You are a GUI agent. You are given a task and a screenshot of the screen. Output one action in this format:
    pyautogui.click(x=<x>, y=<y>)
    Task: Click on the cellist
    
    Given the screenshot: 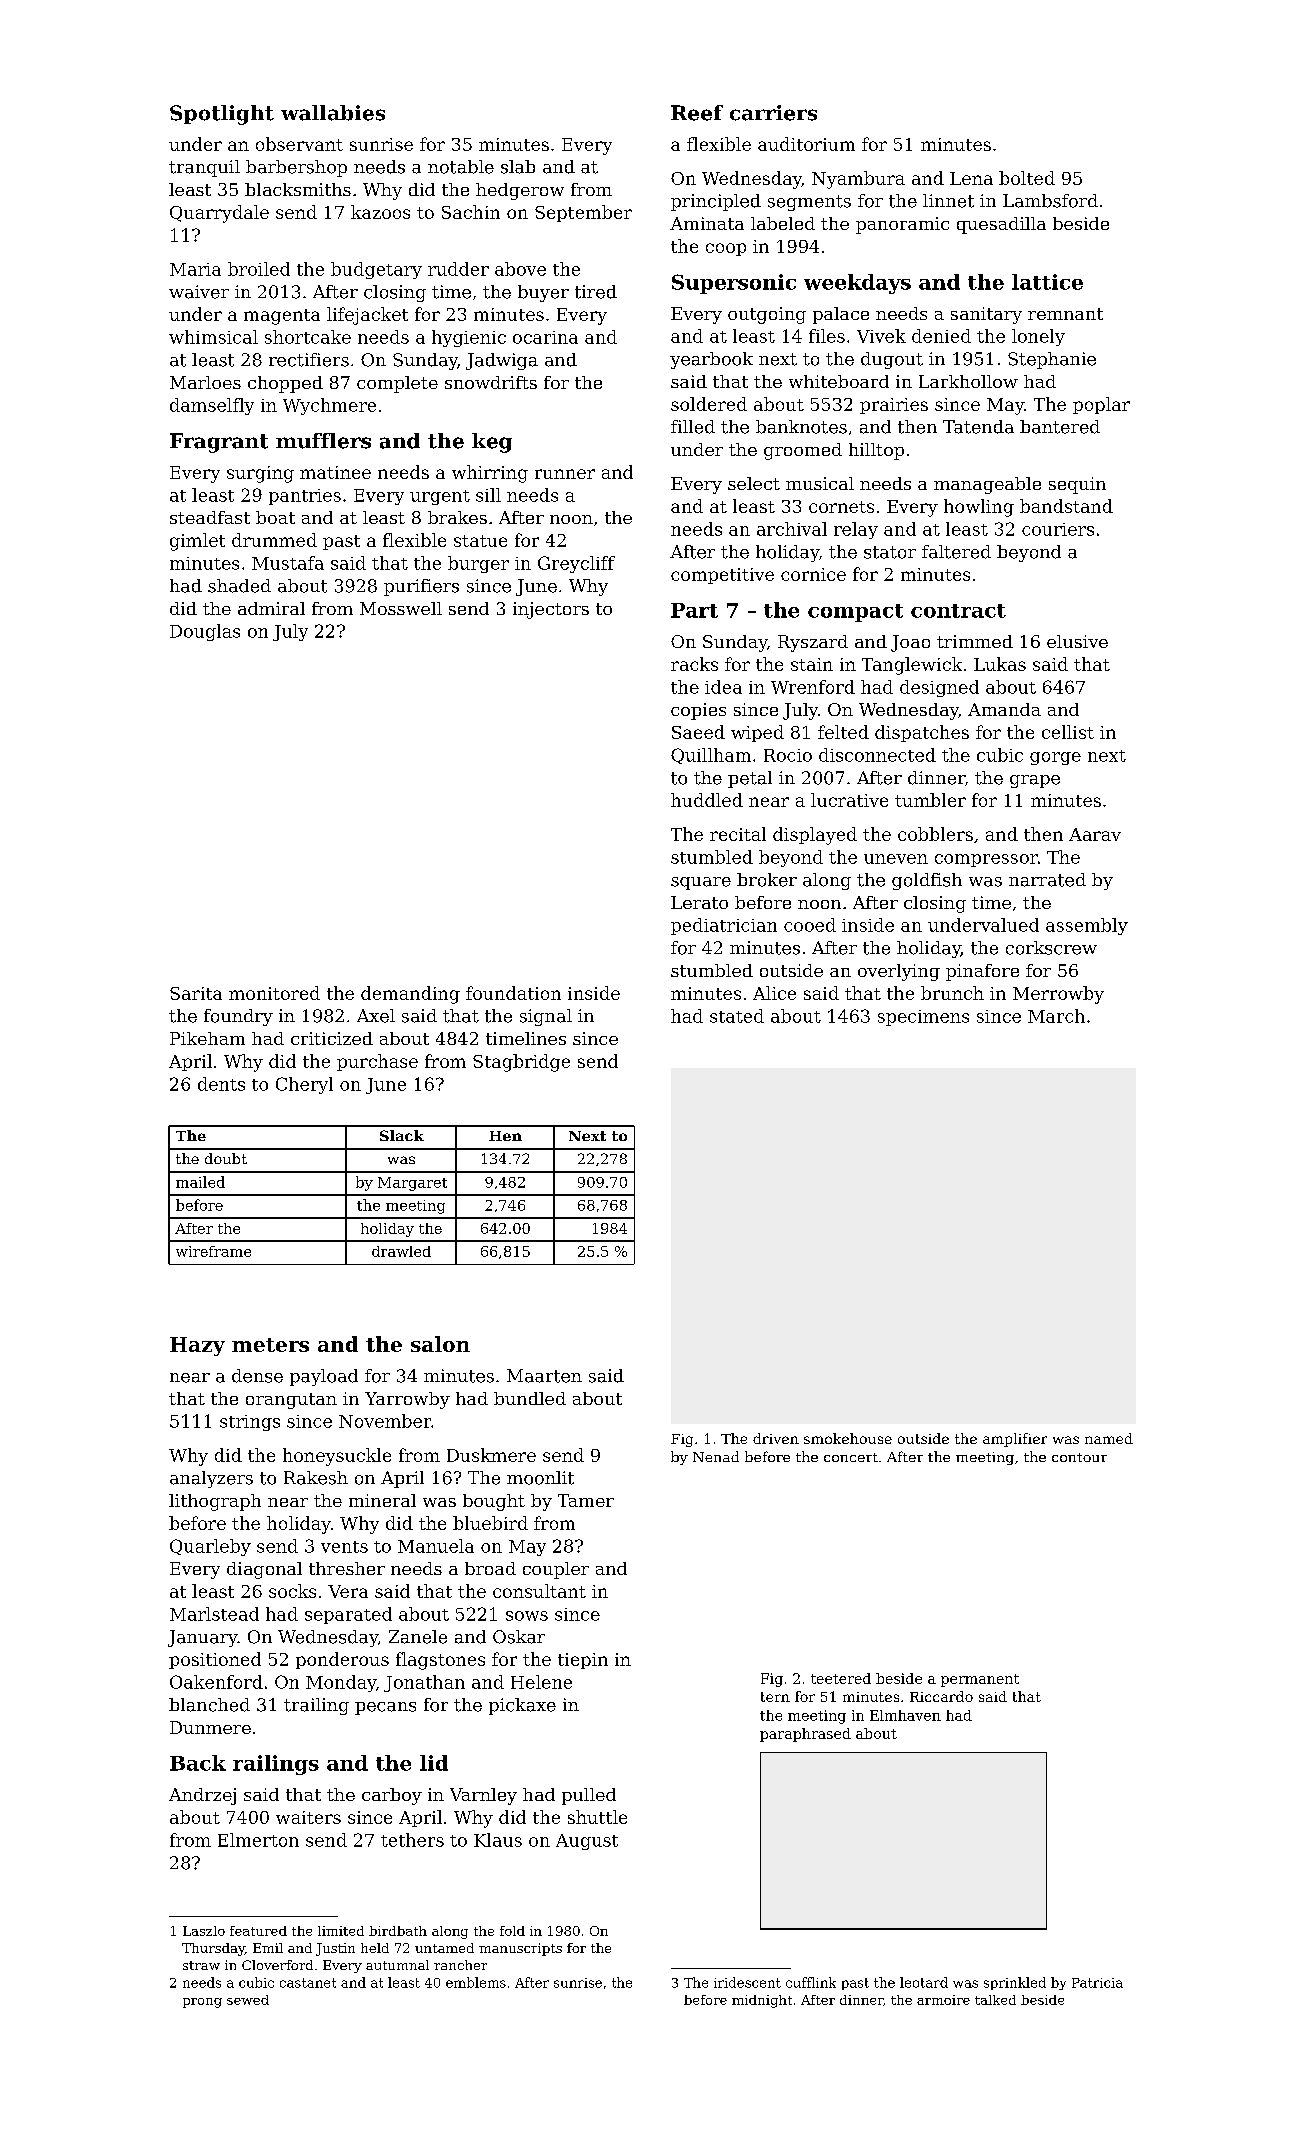 What is the action you would take?
    pyautogui.click(x=1068, y=732)
